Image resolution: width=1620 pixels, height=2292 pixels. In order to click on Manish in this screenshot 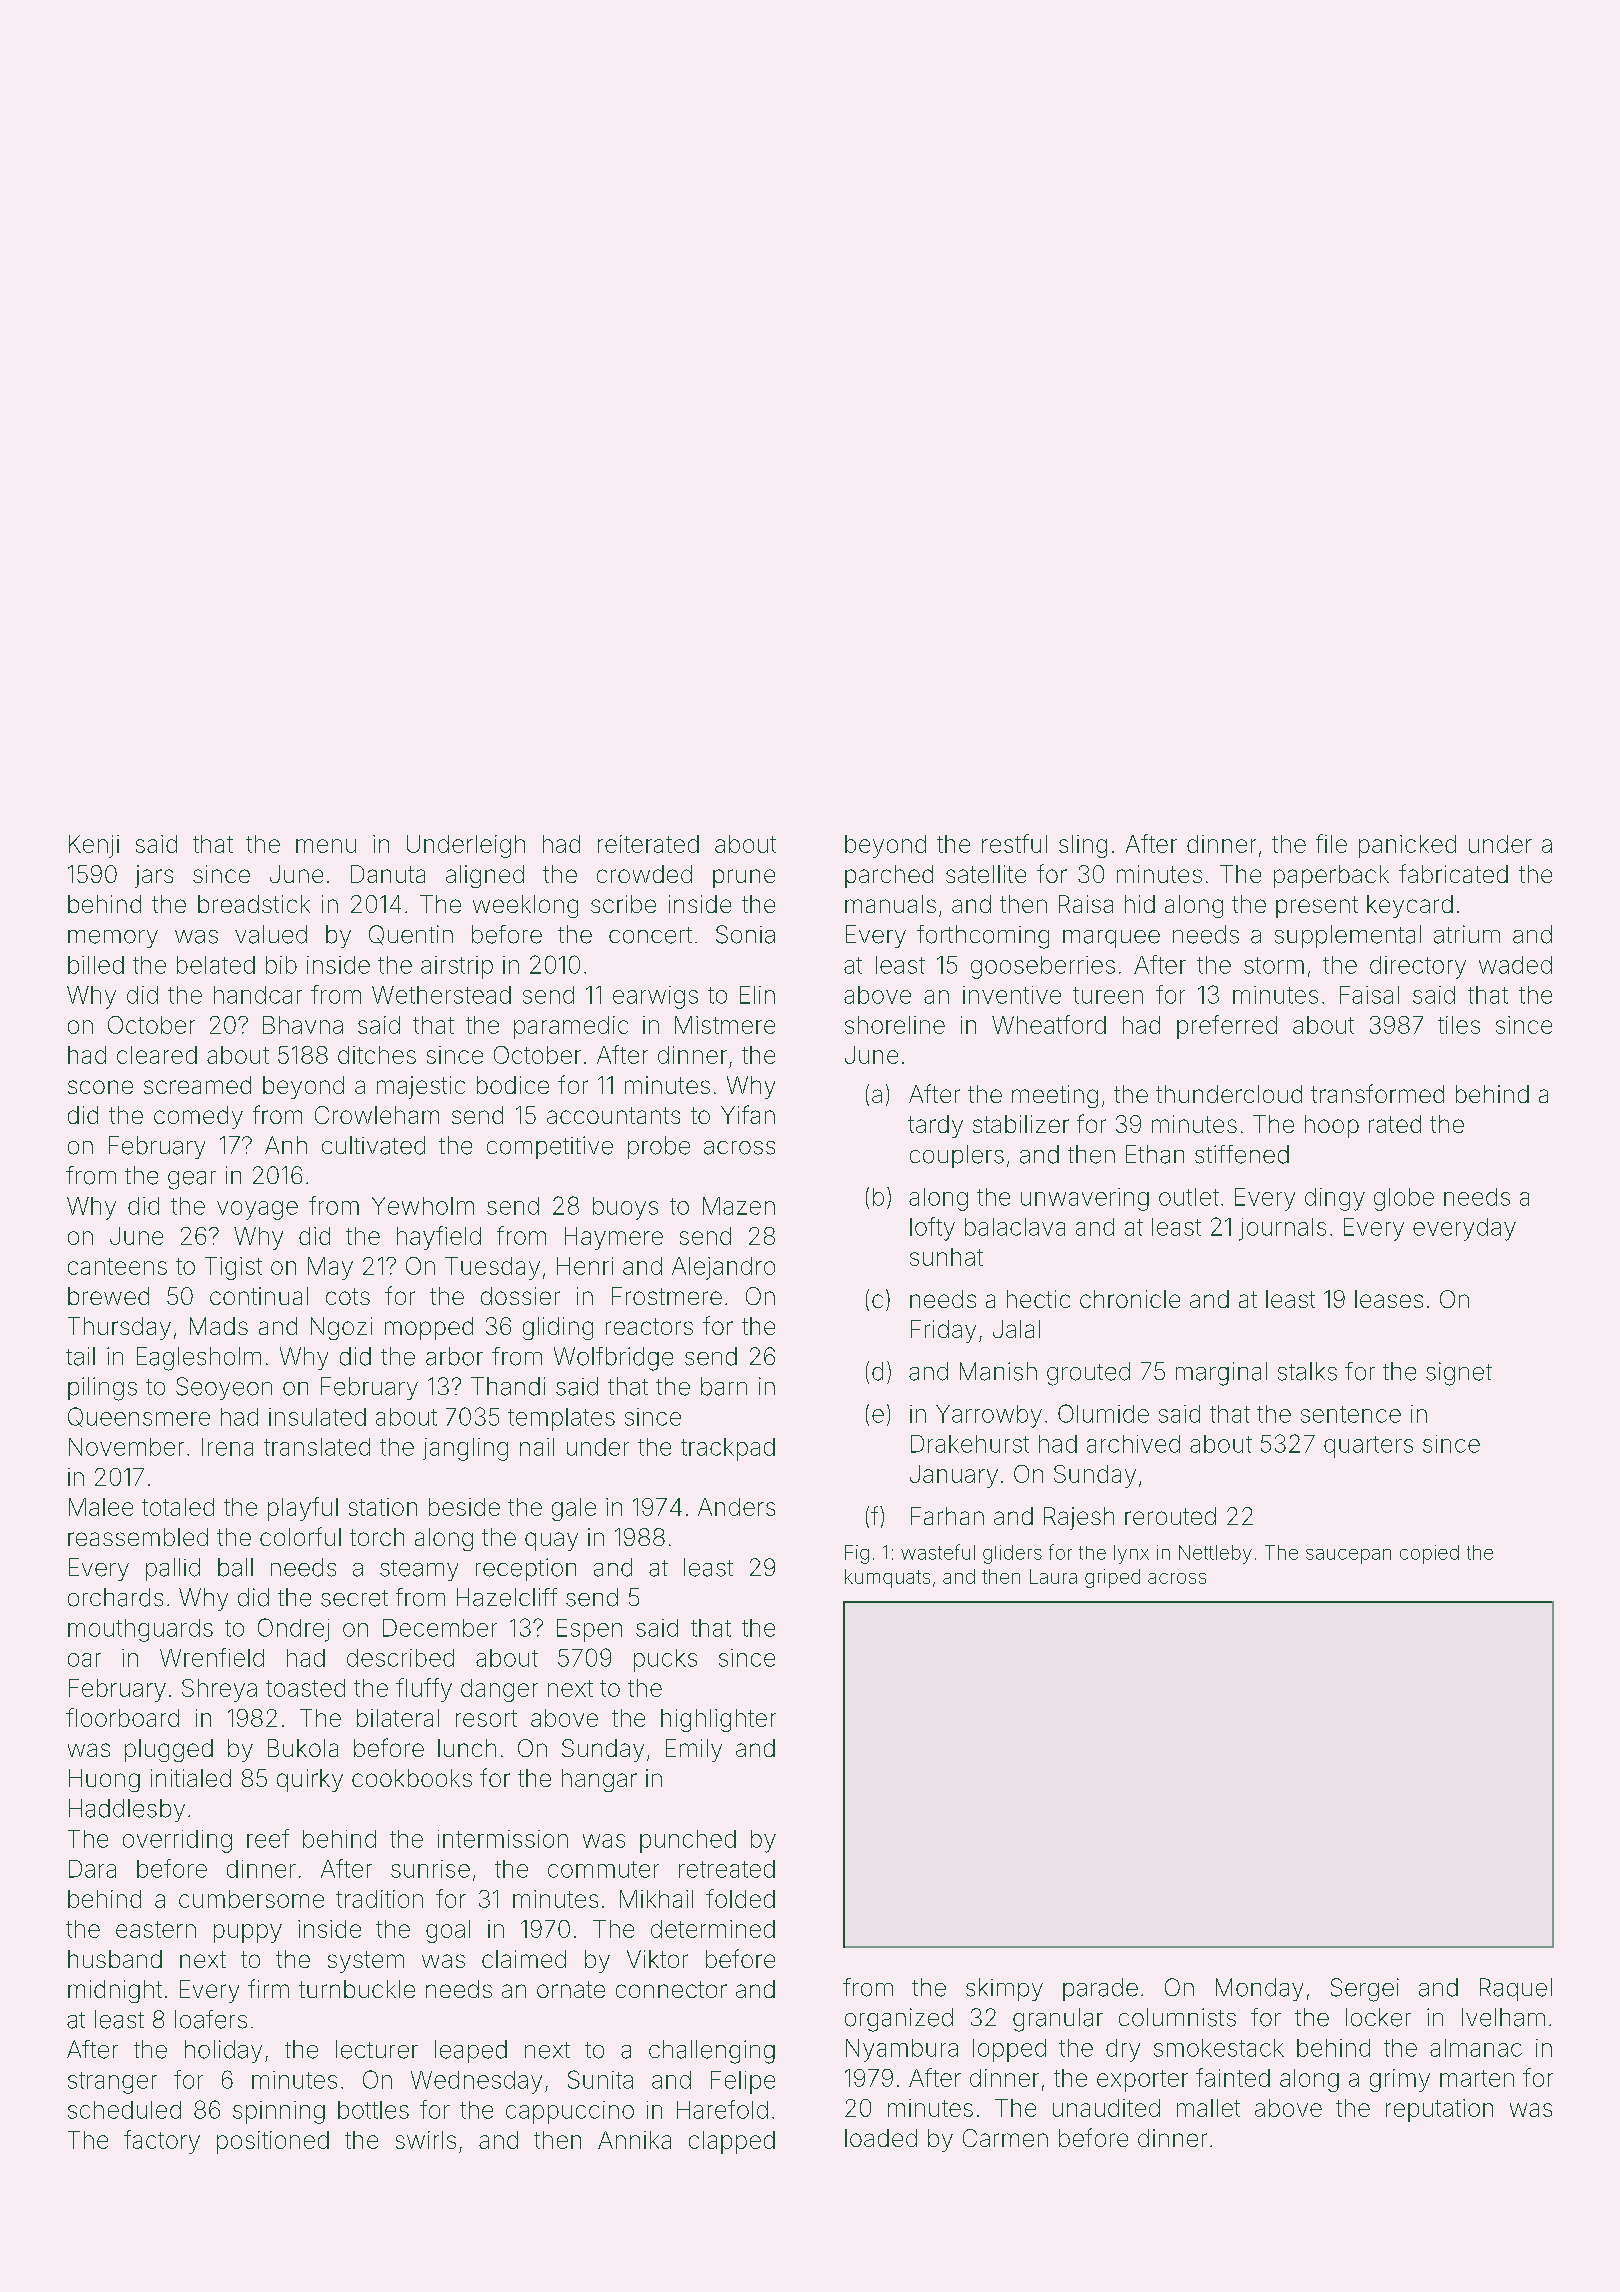, I will do `click(998, 1371)`.
